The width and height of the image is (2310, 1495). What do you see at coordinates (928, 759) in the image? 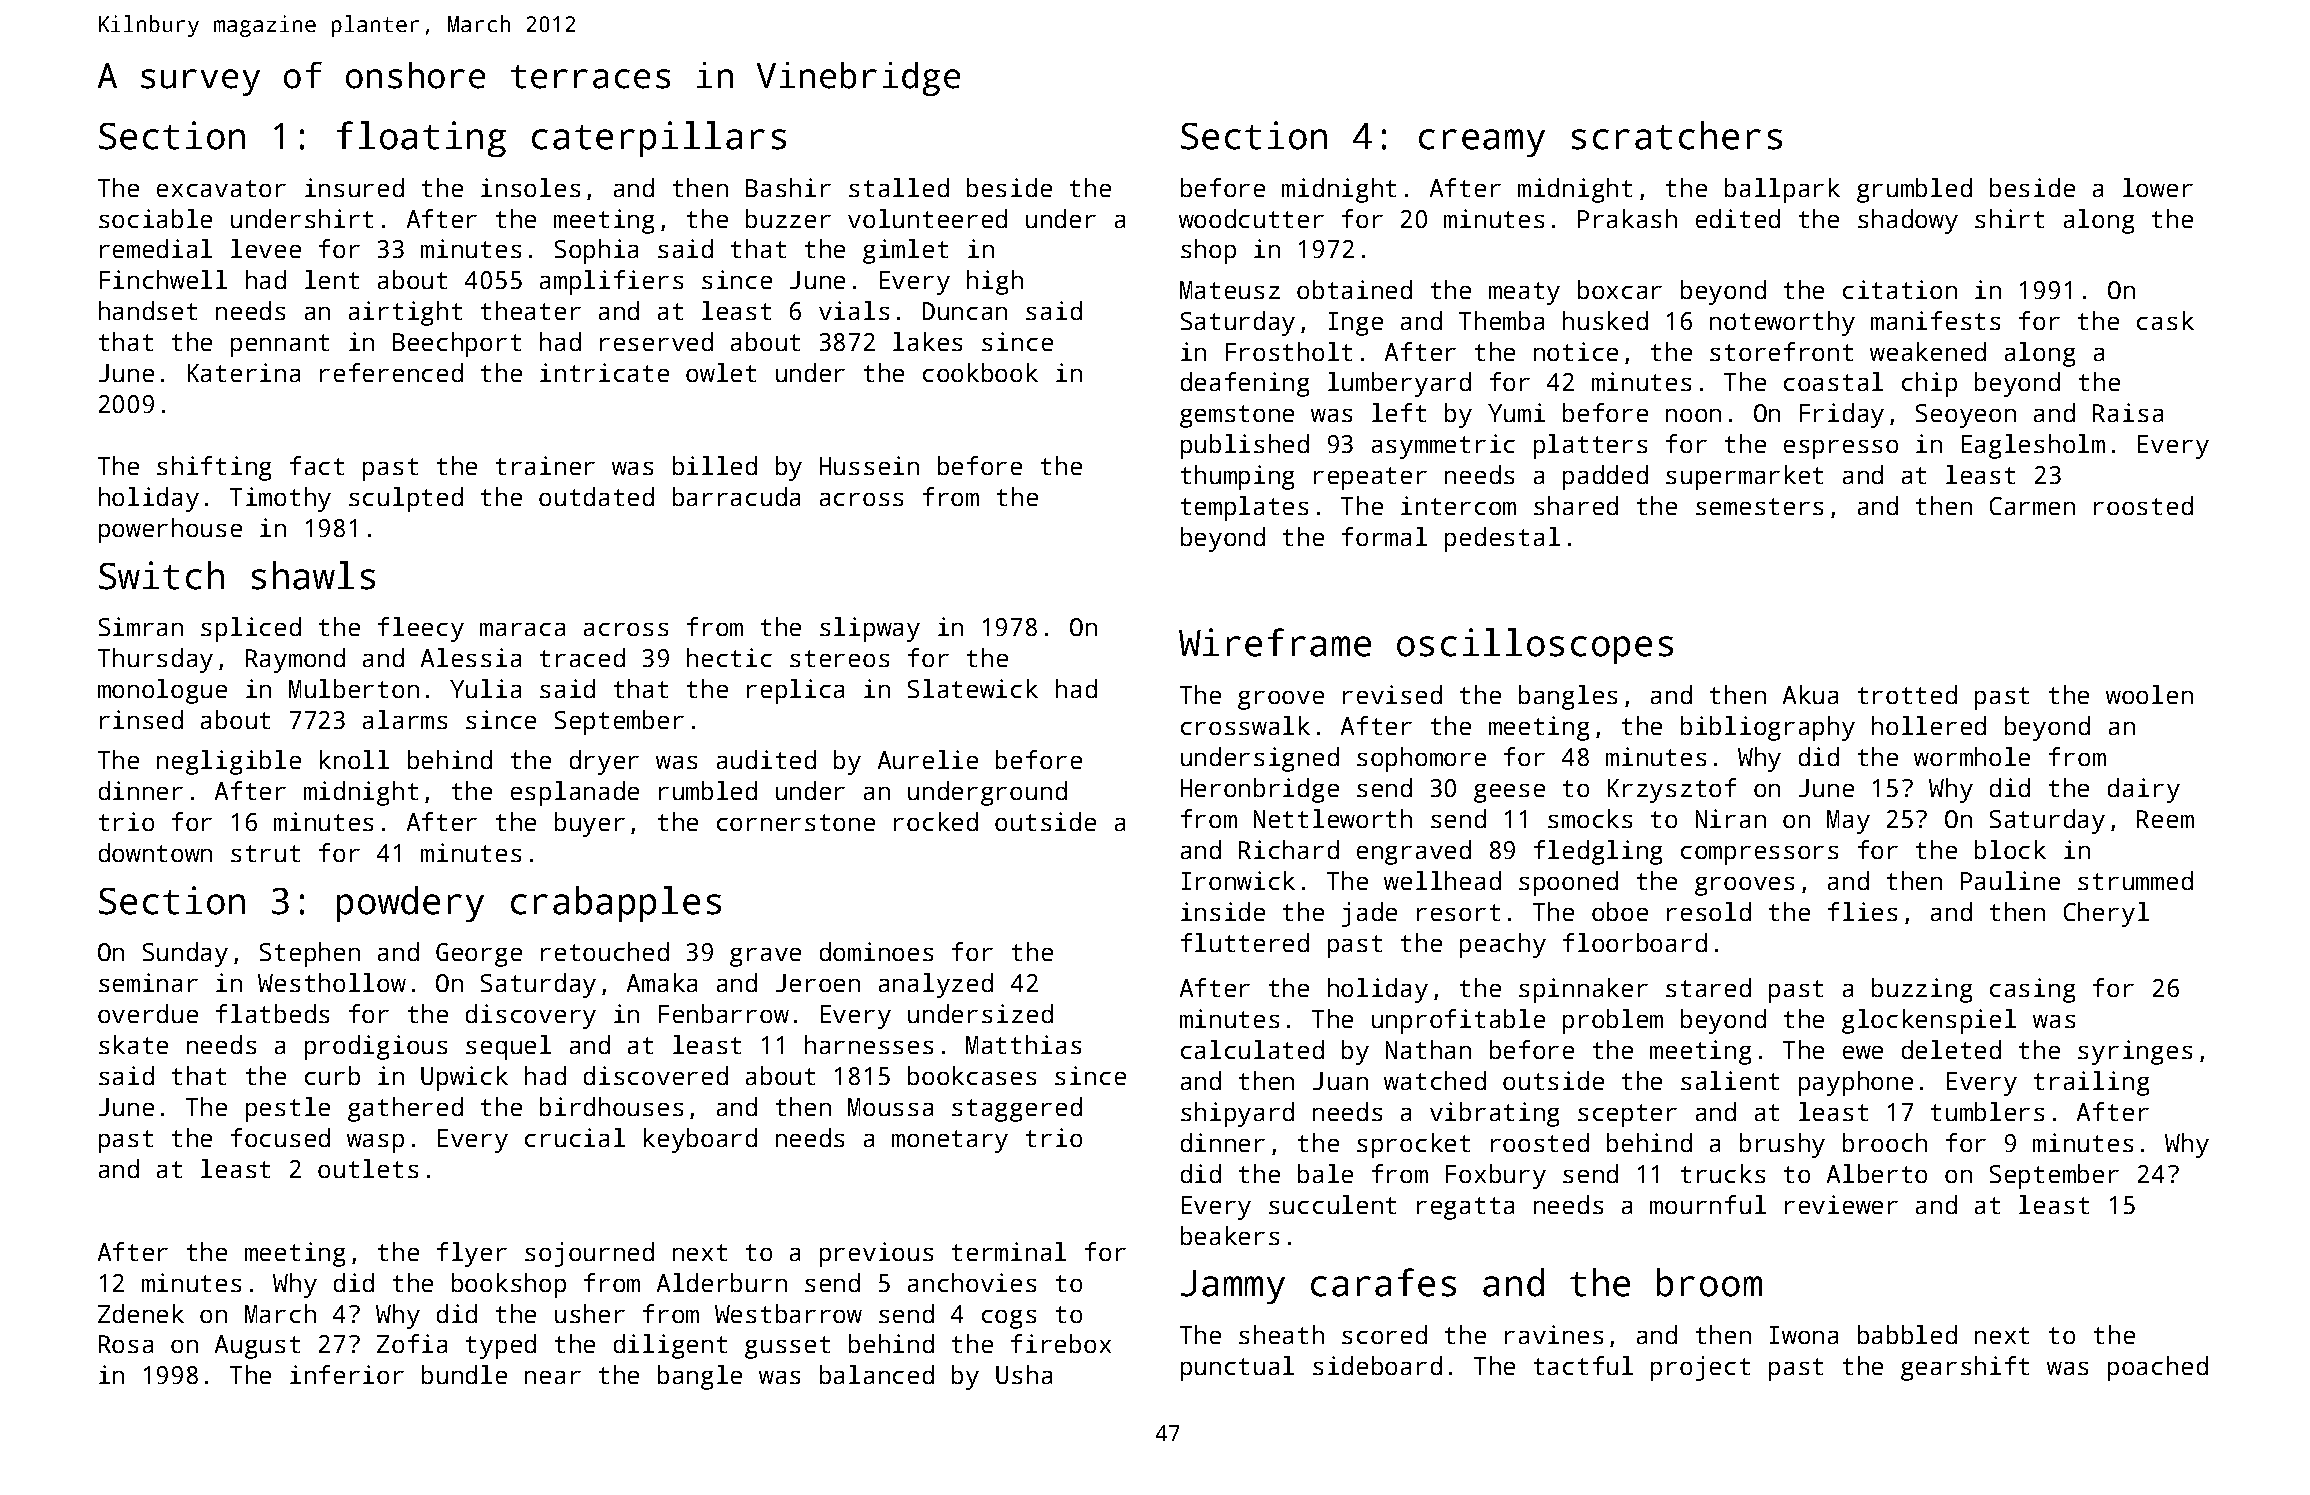
I see `Aurelie` at bounding box center [928, 759].
